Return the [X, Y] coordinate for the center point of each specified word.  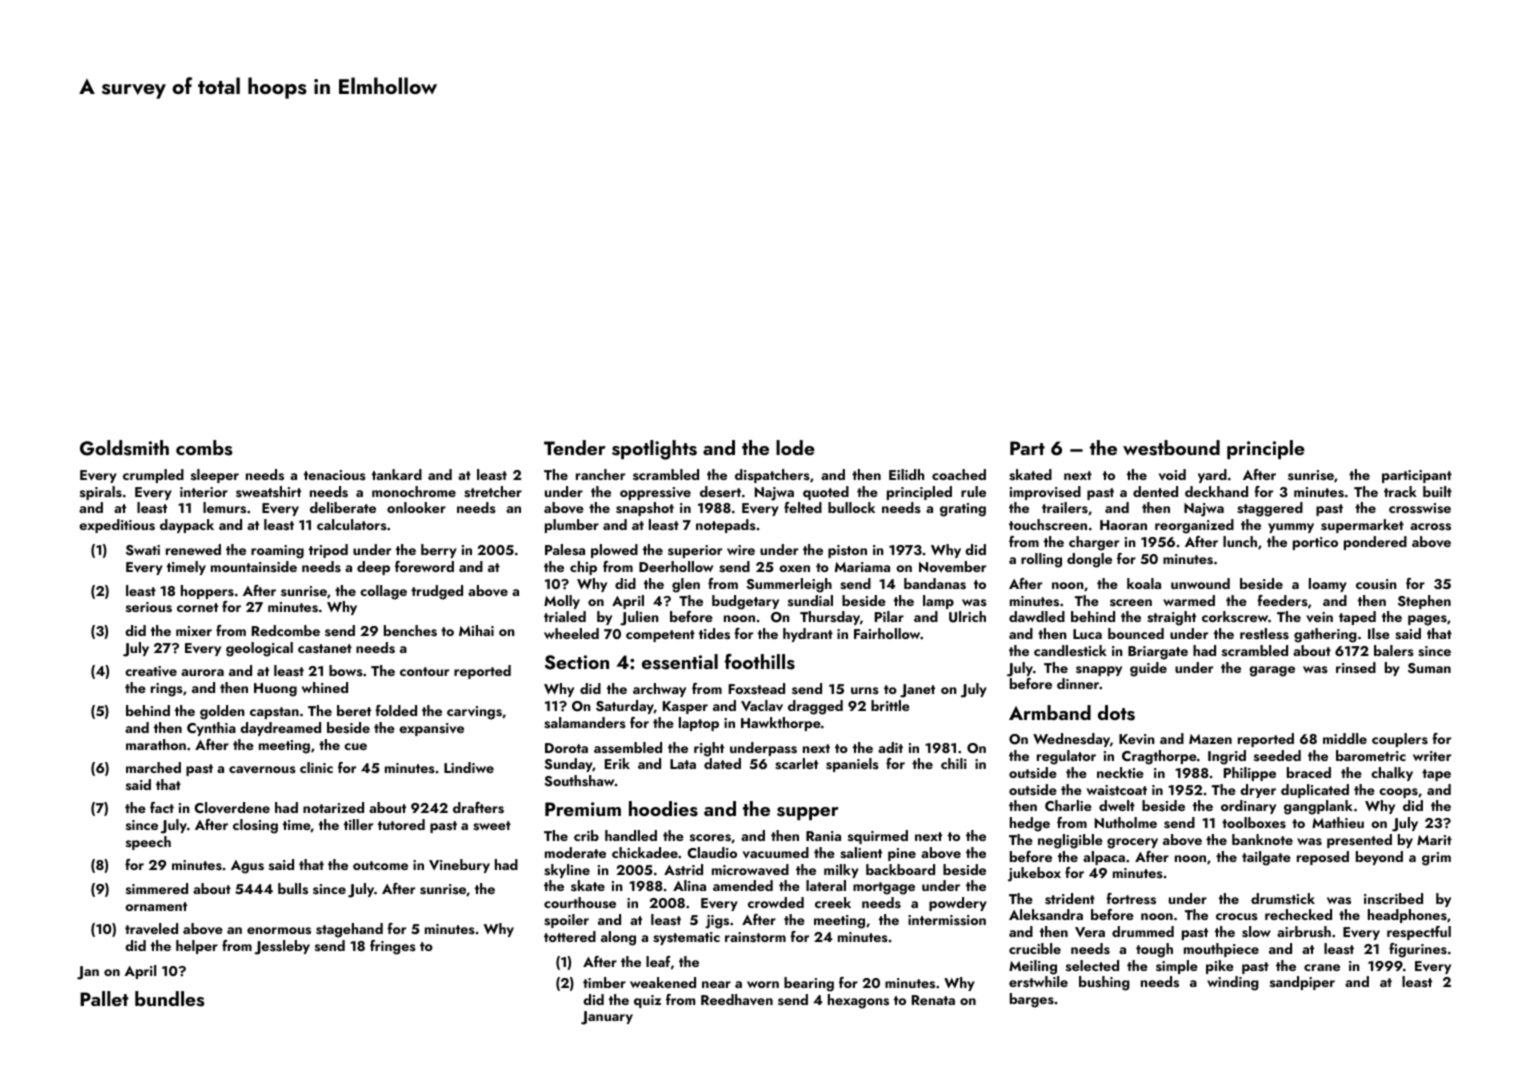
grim [1436, 859]
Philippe [1250, 774]
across [1430, 527]
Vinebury [459, 866]
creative [151, 671]
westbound [1171, 448]
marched [153, 767]
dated [722, 763]
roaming [277, 552]
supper [808, 813]
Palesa [565, 550]
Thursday [830, 618]
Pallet [104, 998]
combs [204, 448]
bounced [1136, 633]
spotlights [654, 450]
